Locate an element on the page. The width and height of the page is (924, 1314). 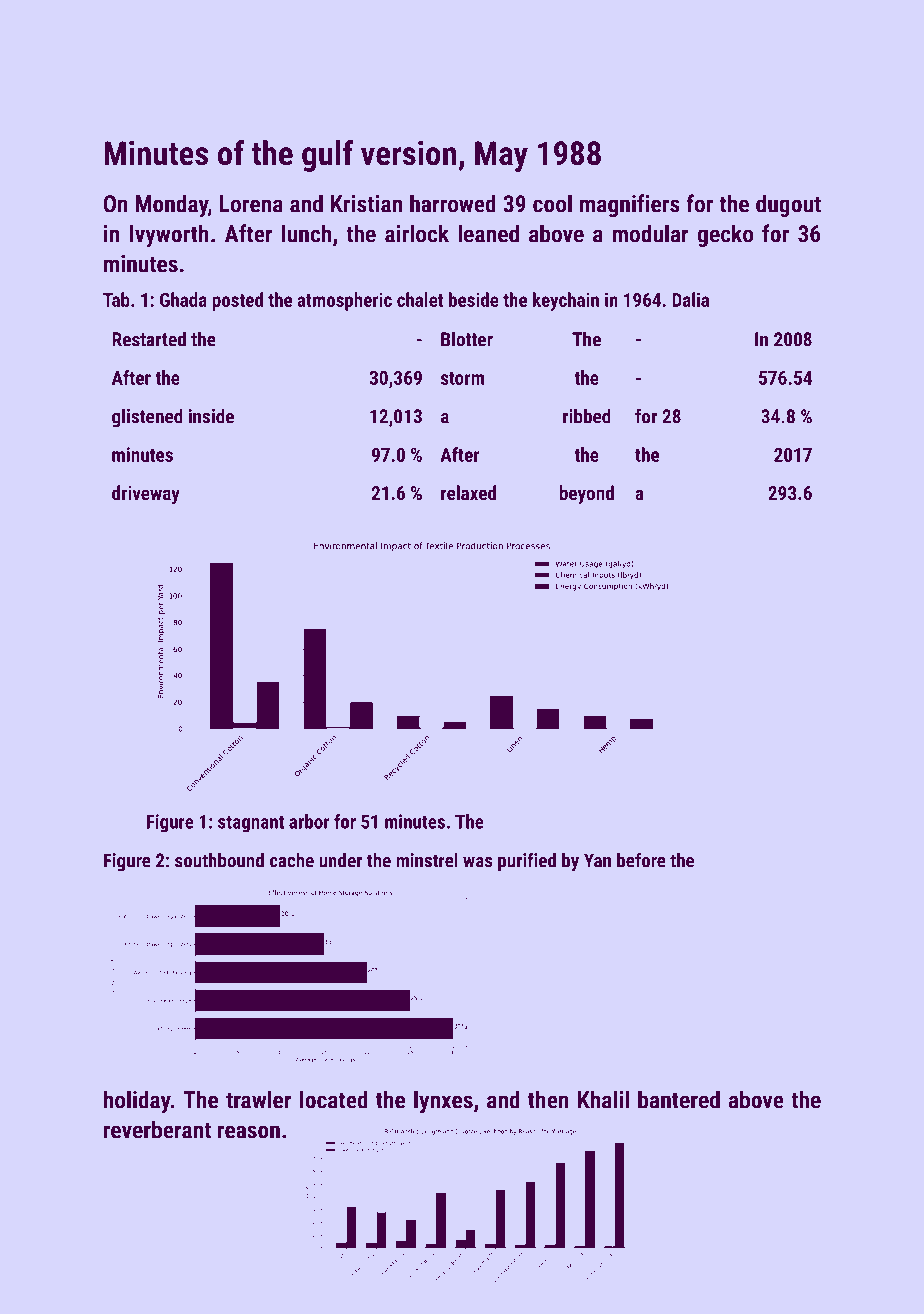
Lorena is located at coordinates (251, 204).
